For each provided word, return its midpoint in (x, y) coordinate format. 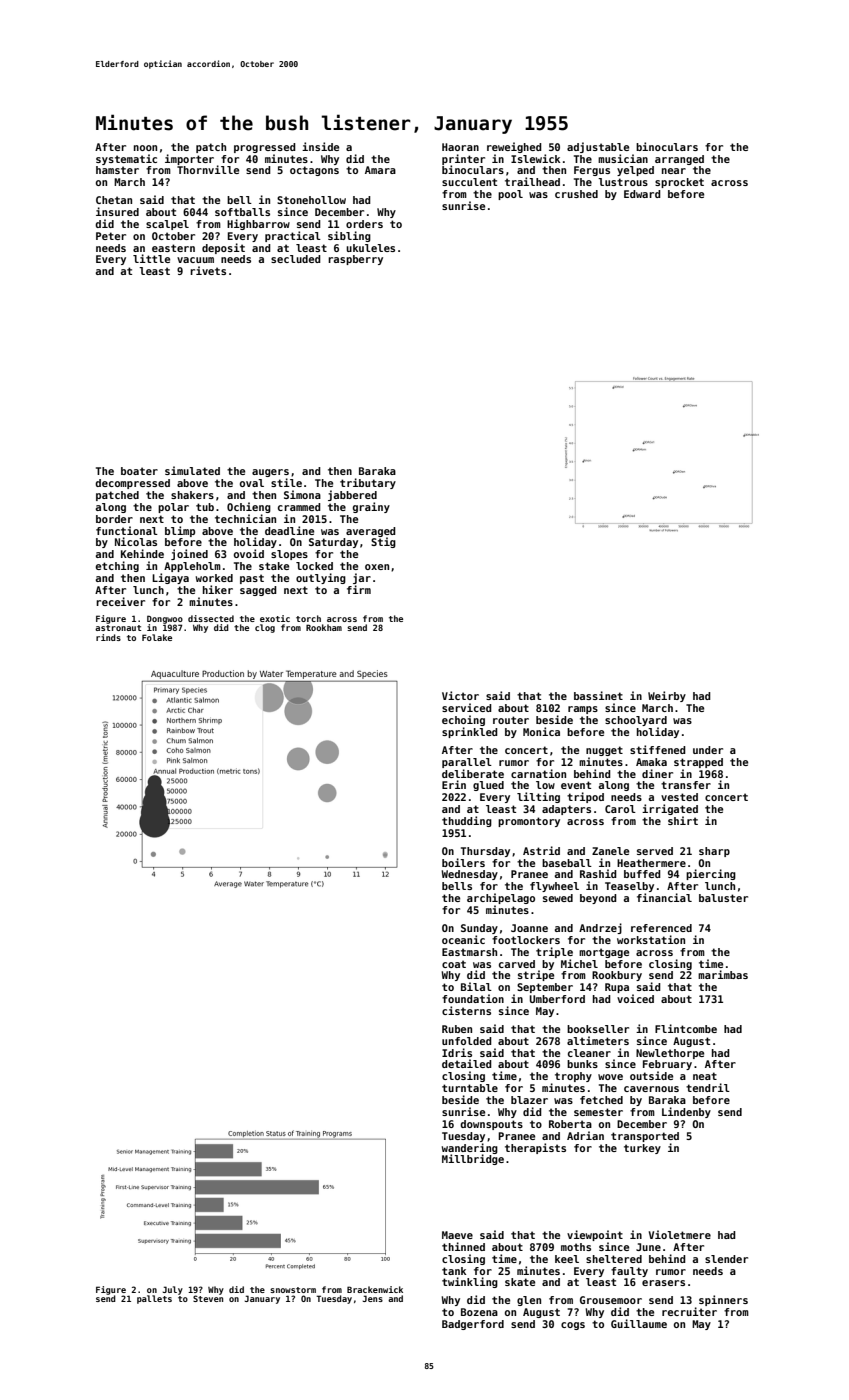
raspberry (355, 260)
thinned (463, 1246)
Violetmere (680, 1234)
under (708, 750)
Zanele (610, 851)
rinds (108, 637)
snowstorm (293, 1290)
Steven (208, 1298)
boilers (463, 862)
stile (286, 482)
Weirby (667, 696)
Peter (111, 236)
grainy (371, 507)
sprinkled (470, 732)
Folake (157, 637)
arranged (679, 160)
